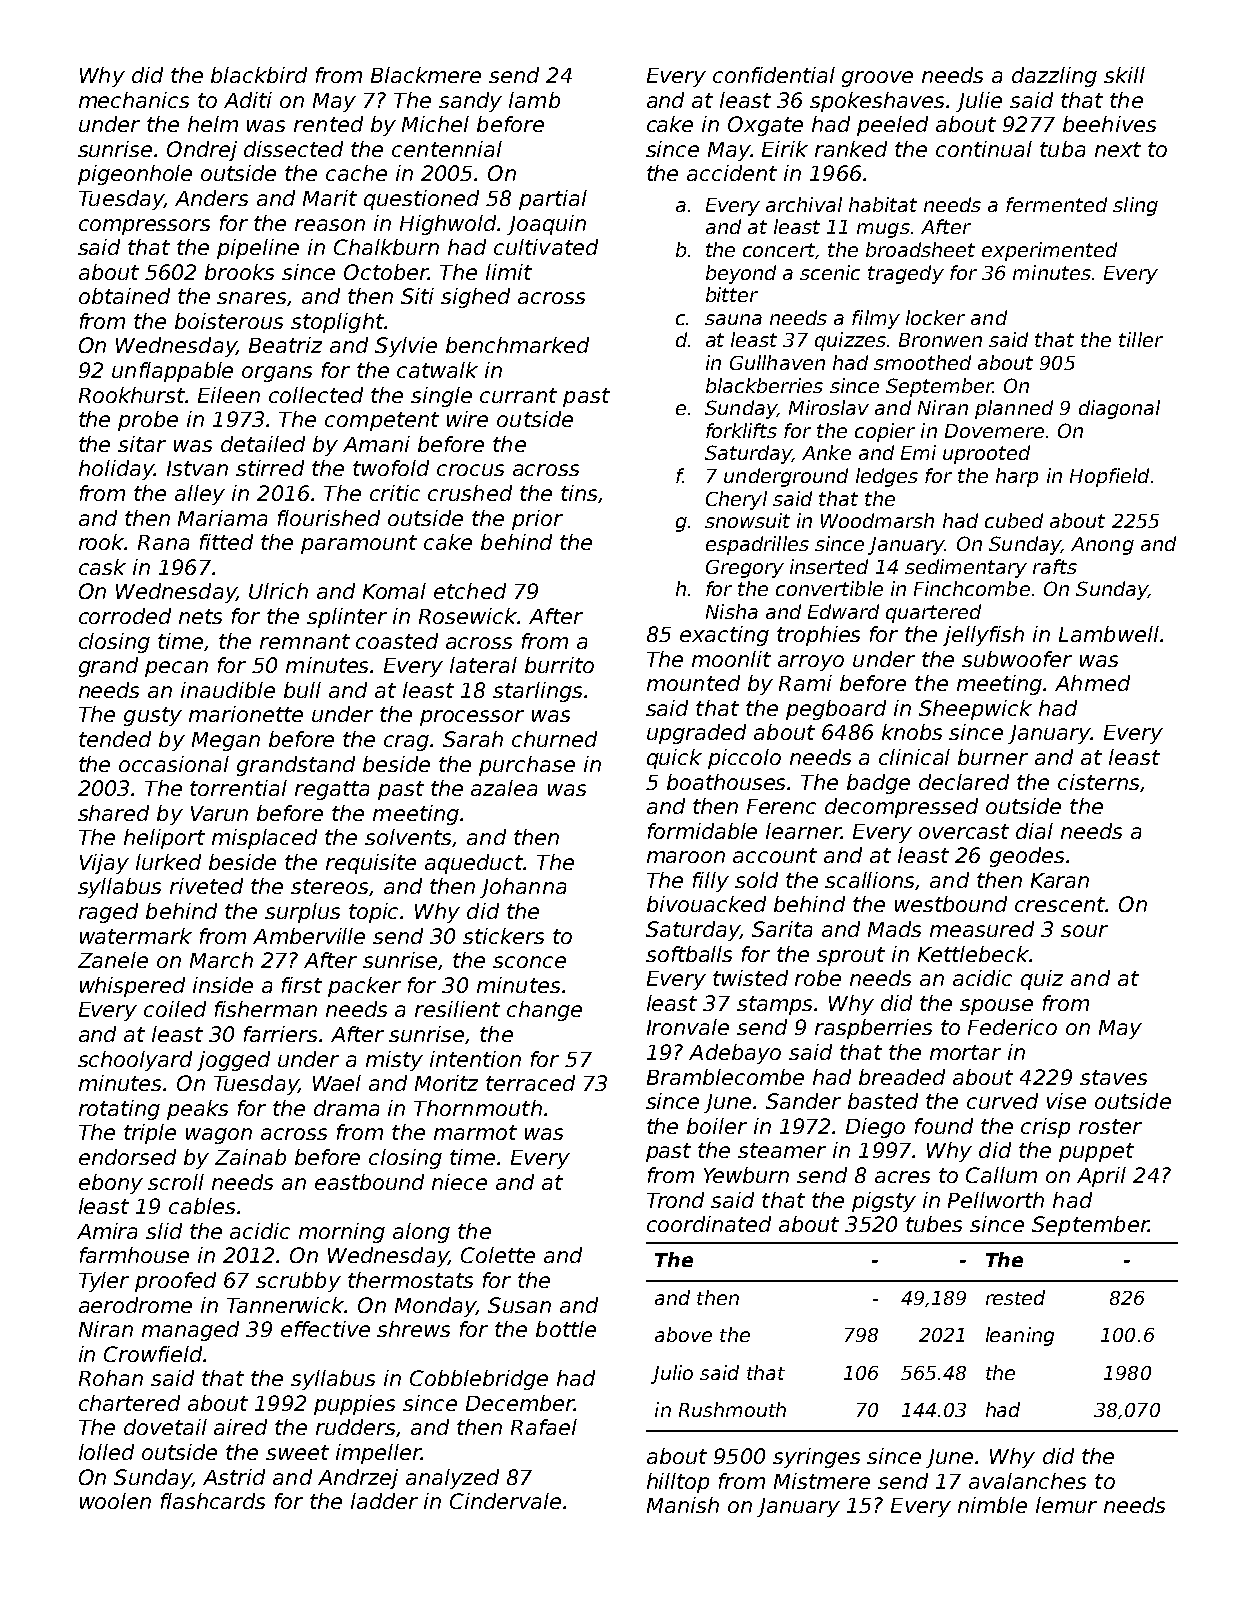  Describe the element at coordinates (240, 1427) in the page. I see `aired` at that location.
